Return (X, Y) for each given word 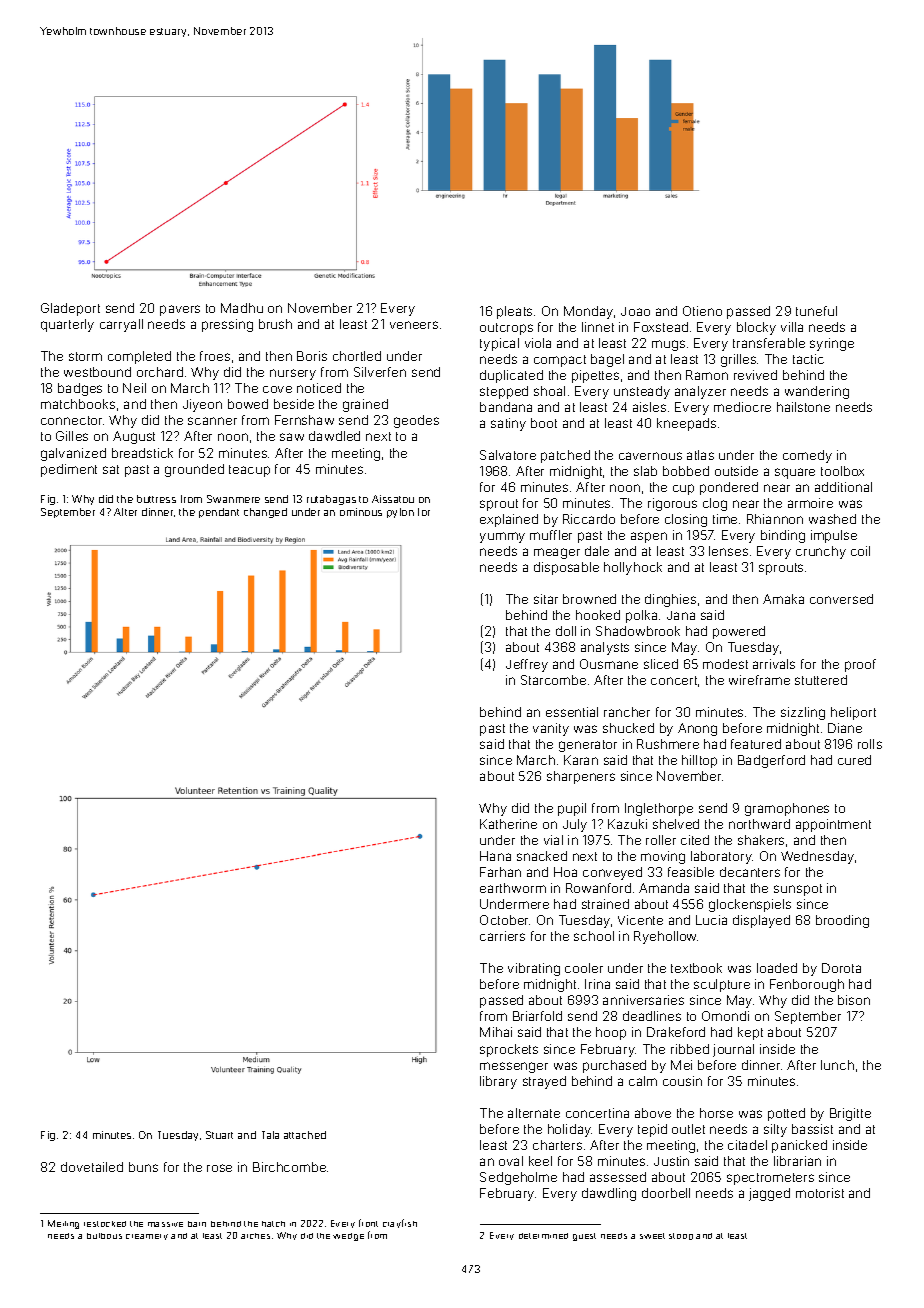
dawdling (609, 1194)
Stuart (219, 1135)
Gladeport (70, 309)
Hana (495, 856)
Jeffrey (527, 665)
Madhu (242, 308)
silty (775, 1130)
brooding (842, 921)
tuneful (816, 311)
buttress (156, 499)
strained (605, 904)
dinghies (670, 600)
